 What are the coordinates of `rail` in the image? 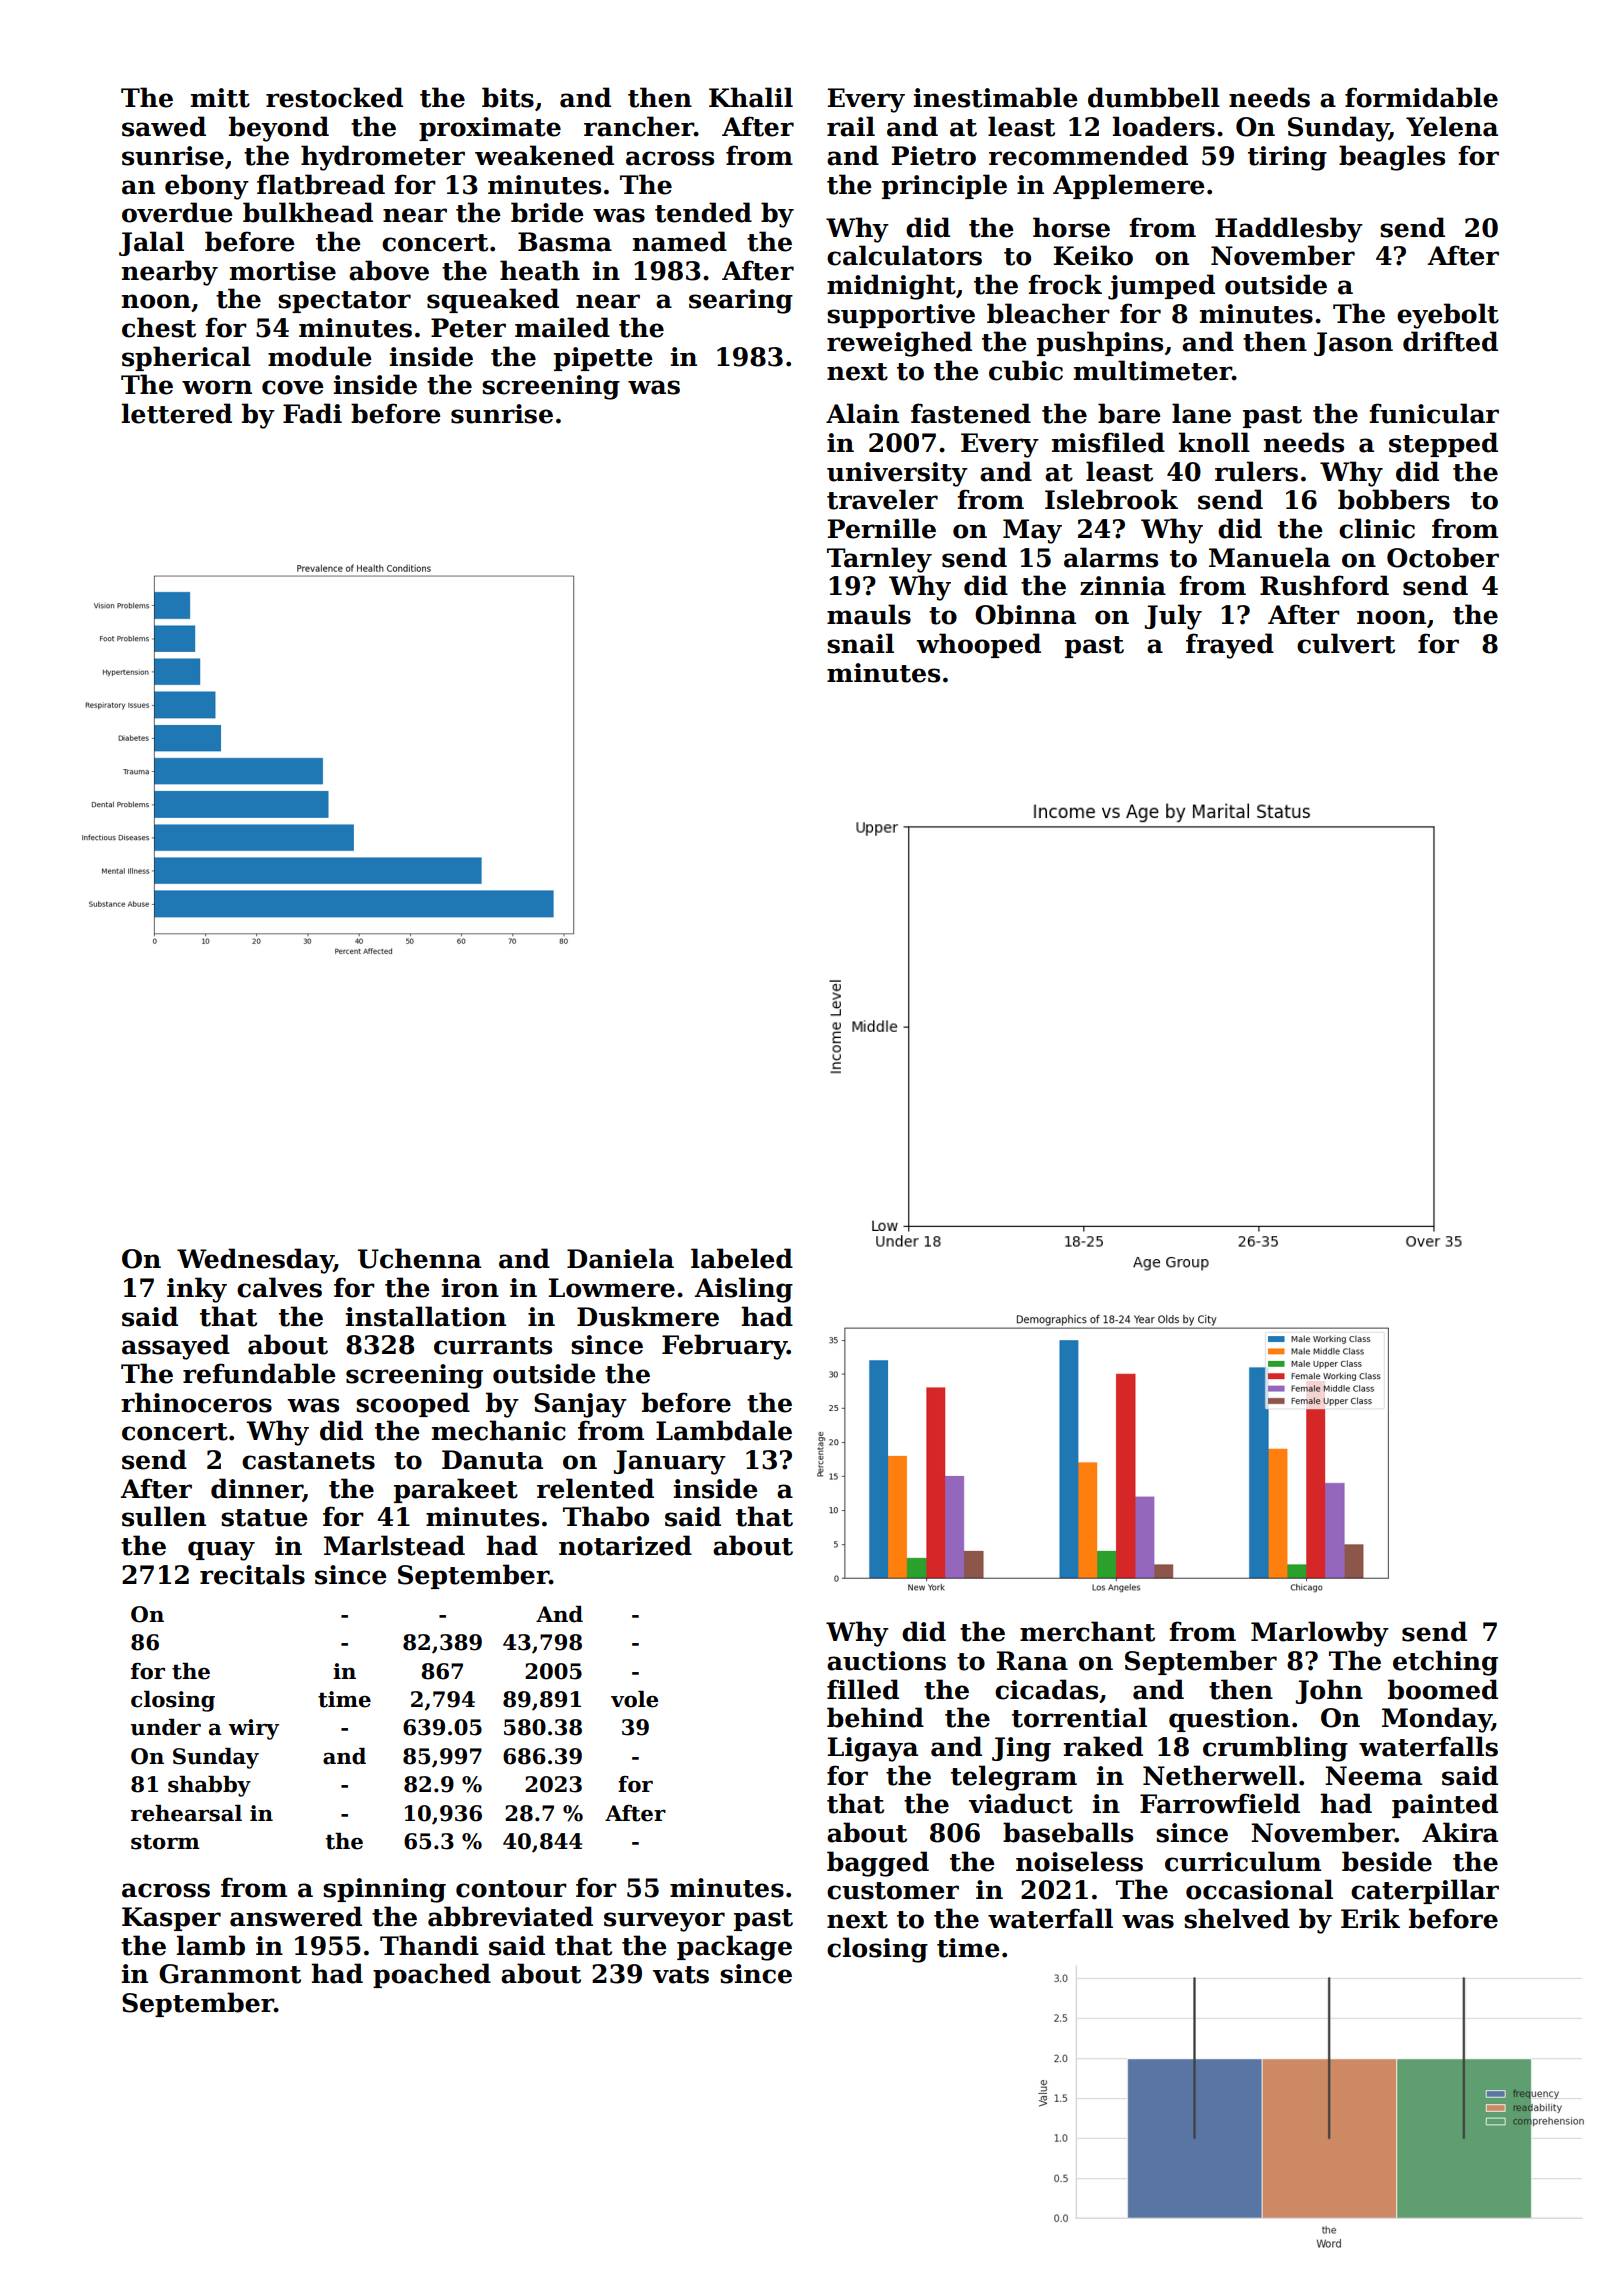 It's located at (851, 126).
